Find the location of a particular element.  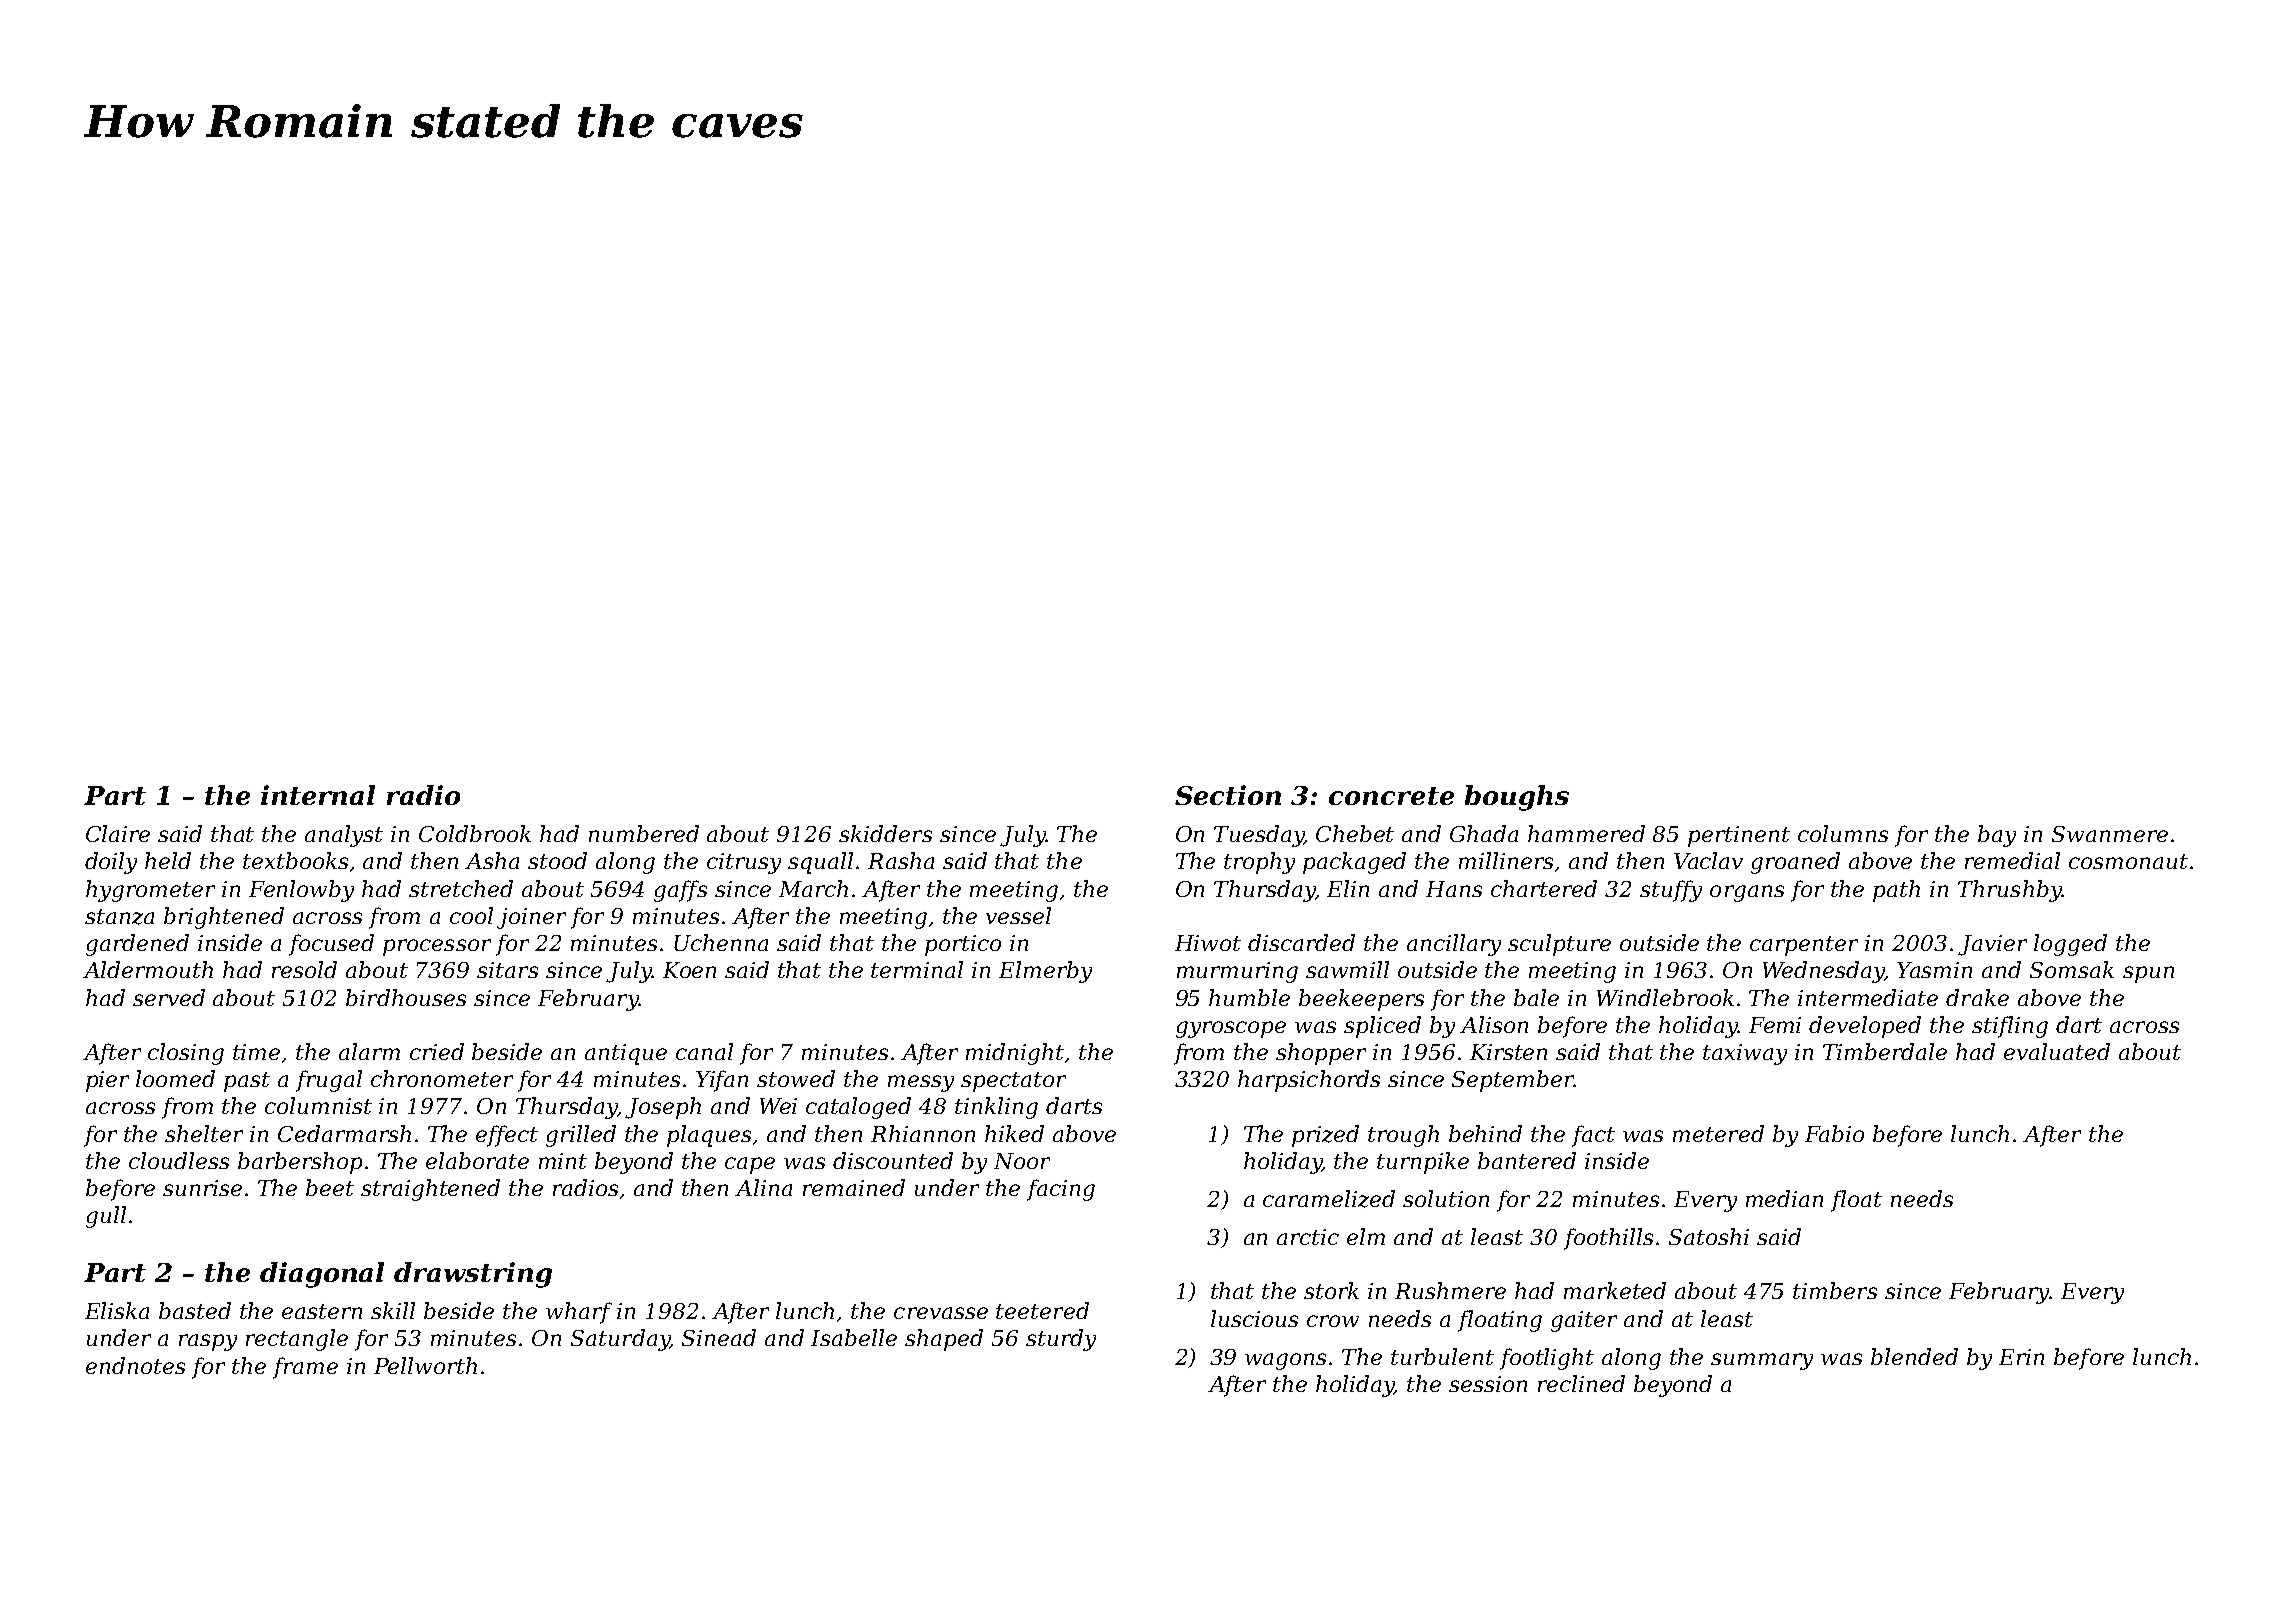

gardened is located at coordinates (137, 945).
